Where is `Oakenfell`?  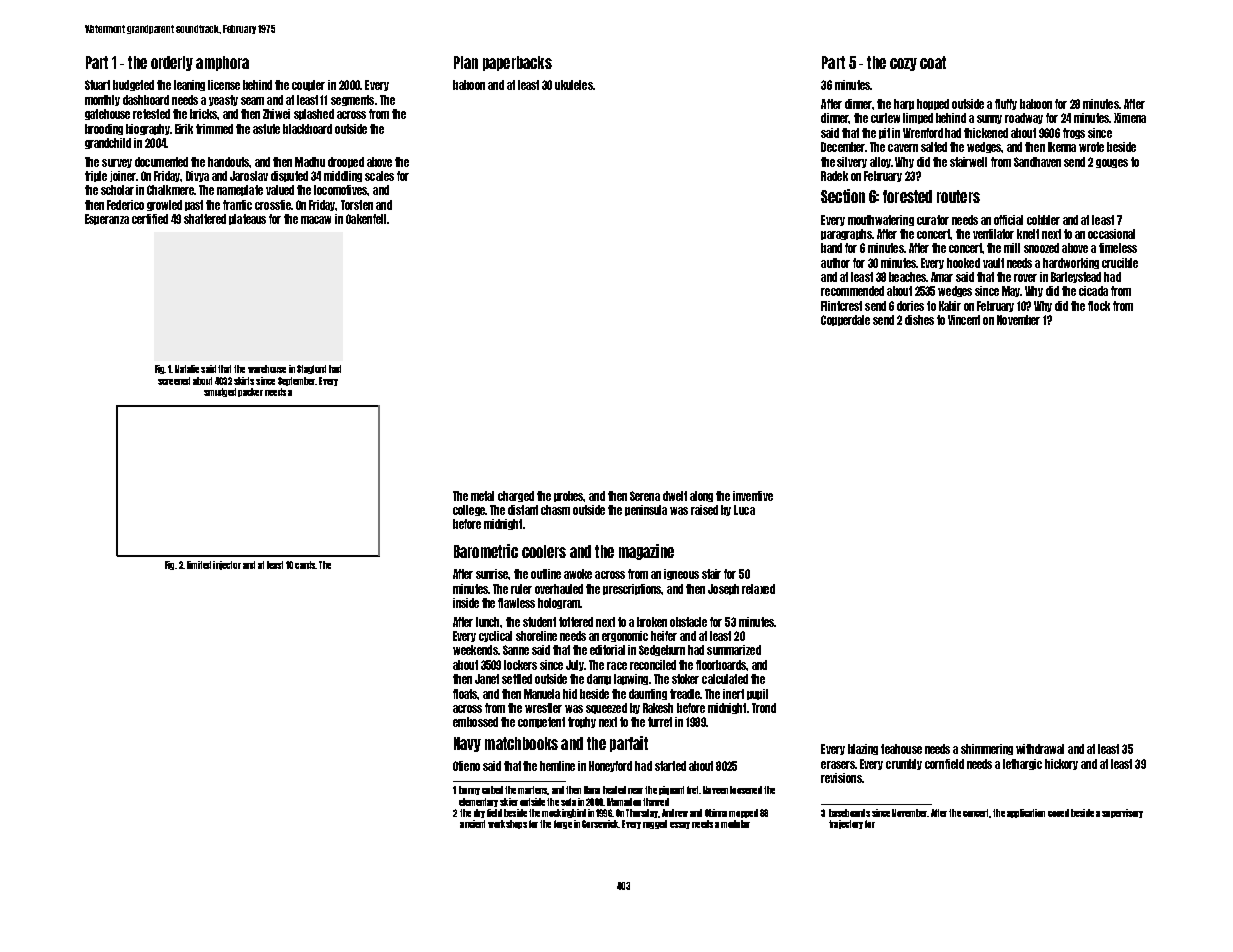
Oakenfell is located at coordinates (366, 219).
